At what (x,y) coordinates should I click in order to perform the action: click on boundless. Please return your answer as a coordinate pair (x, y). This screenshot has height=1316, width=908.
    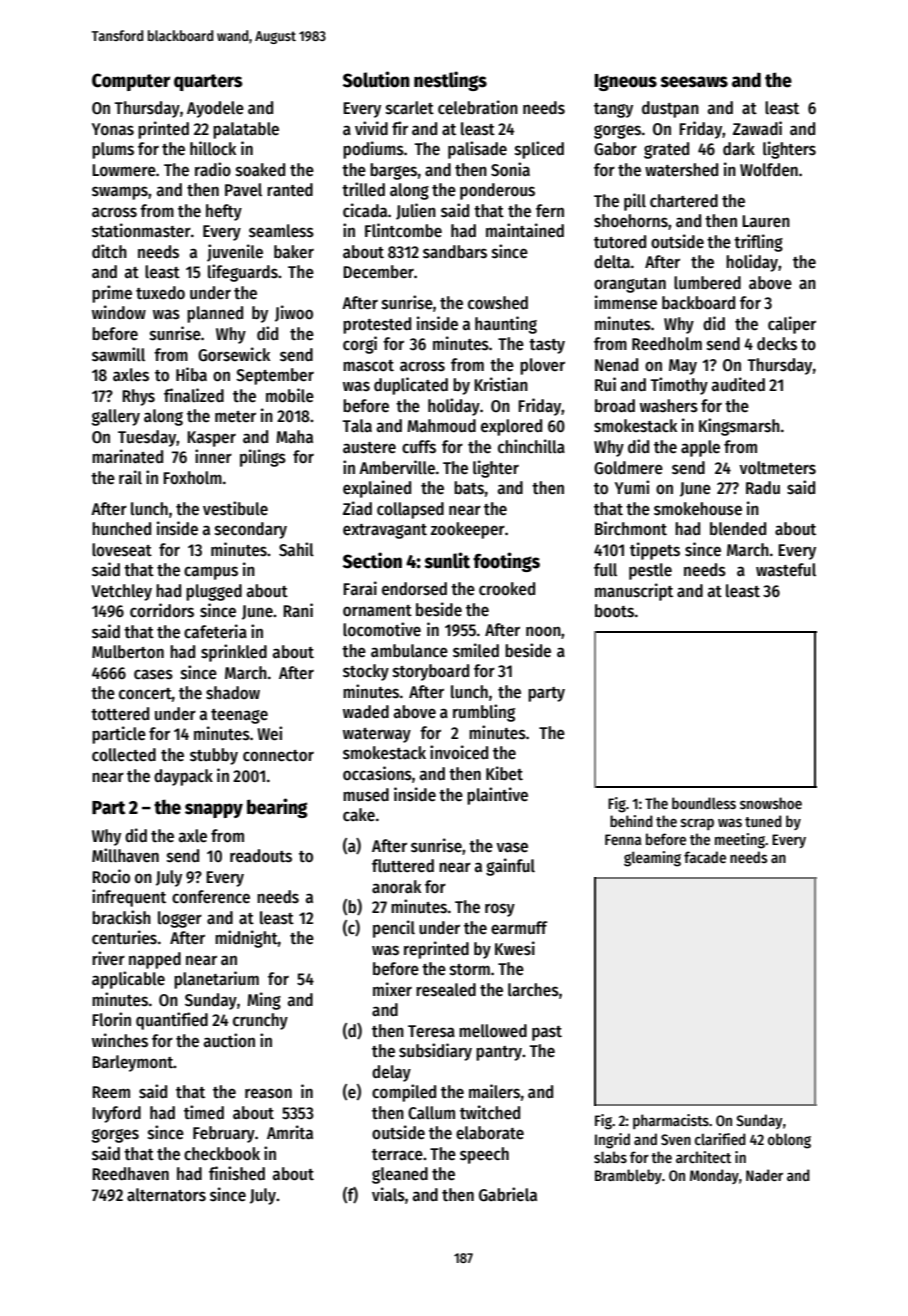
    Looking at the image, I should click on (704, 803).
